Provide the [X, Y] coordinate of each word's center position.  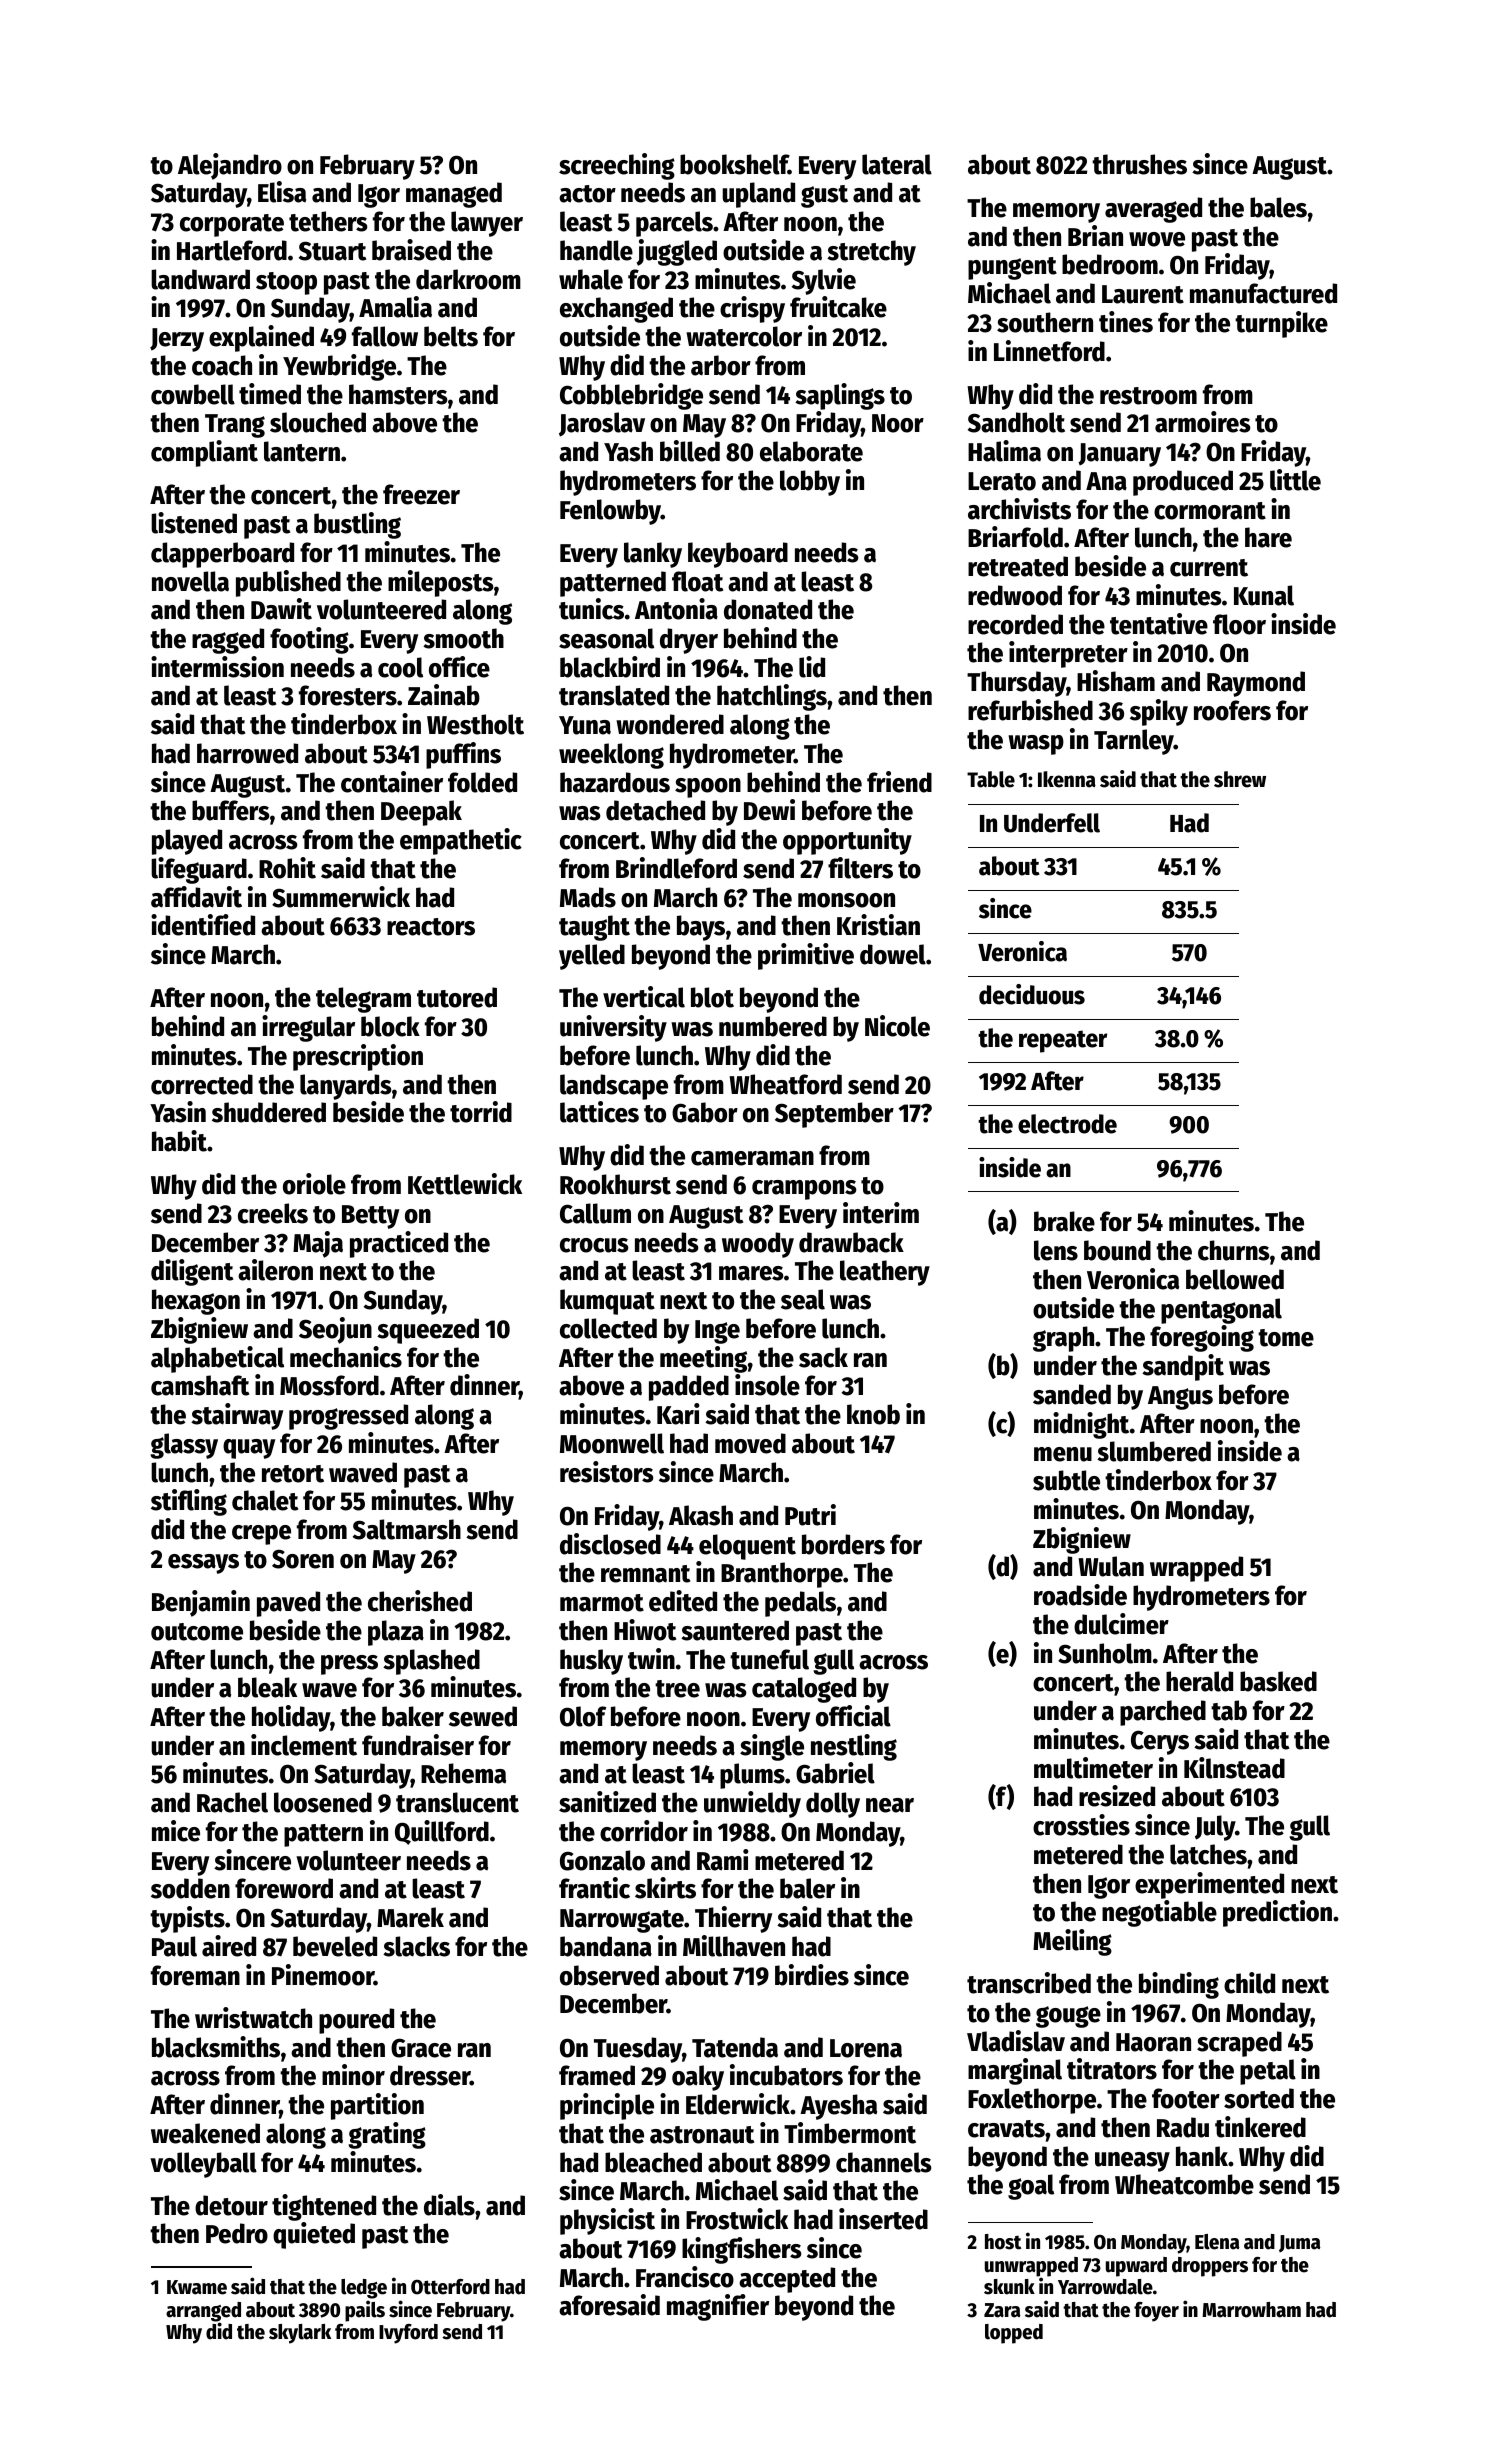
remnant [645, 1574]
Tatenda [735, 2047]
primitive [806, 956]
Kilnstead [1234, 1768]
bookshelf [734, 164]
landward [200, 279]
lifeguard [199, 870]
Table [991, 779]
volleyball [203, 2165]
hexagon [196, 1302]
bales [1278, 207]
